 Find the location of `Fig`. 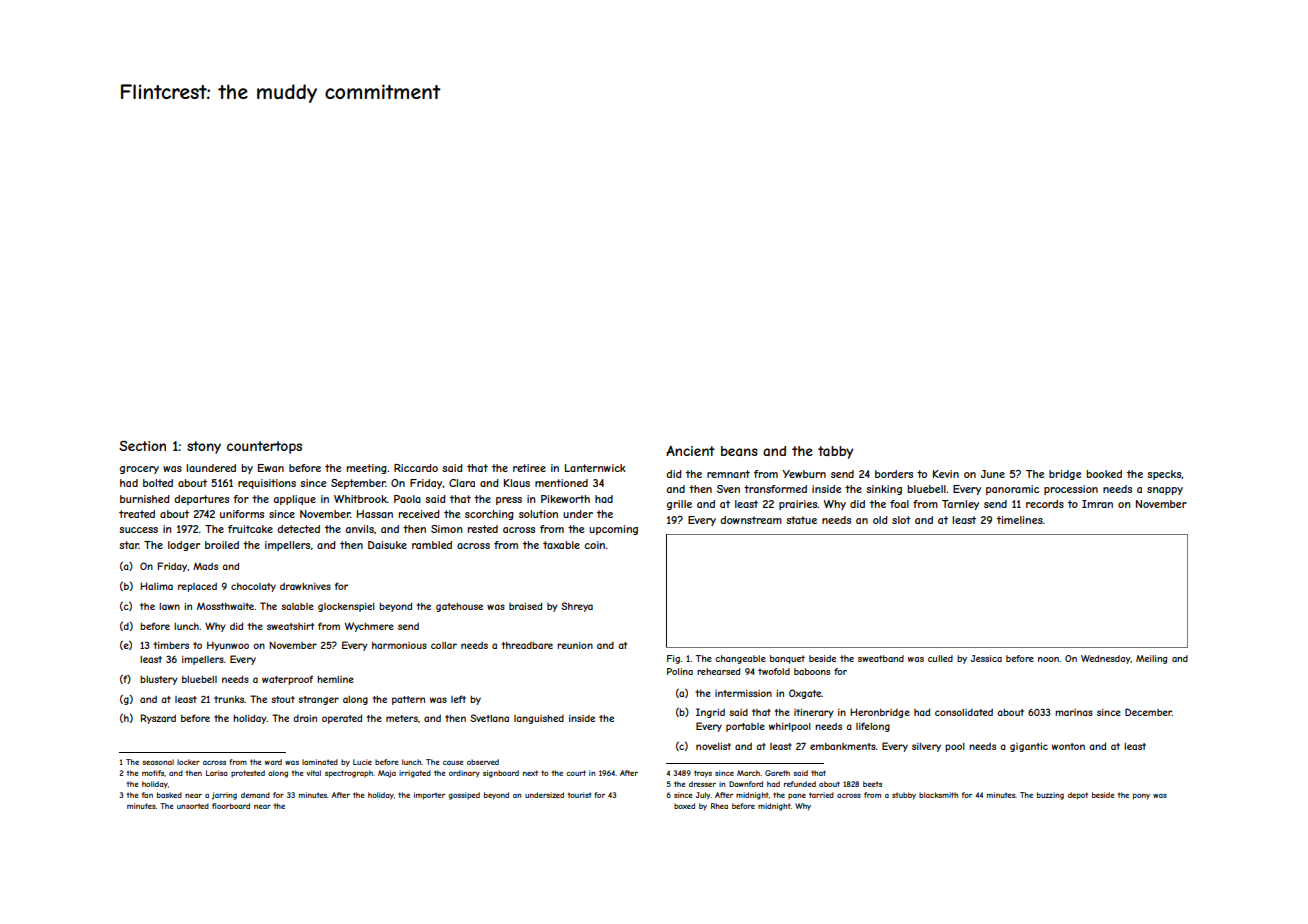

Fig is located at coordinates (673, 659).
